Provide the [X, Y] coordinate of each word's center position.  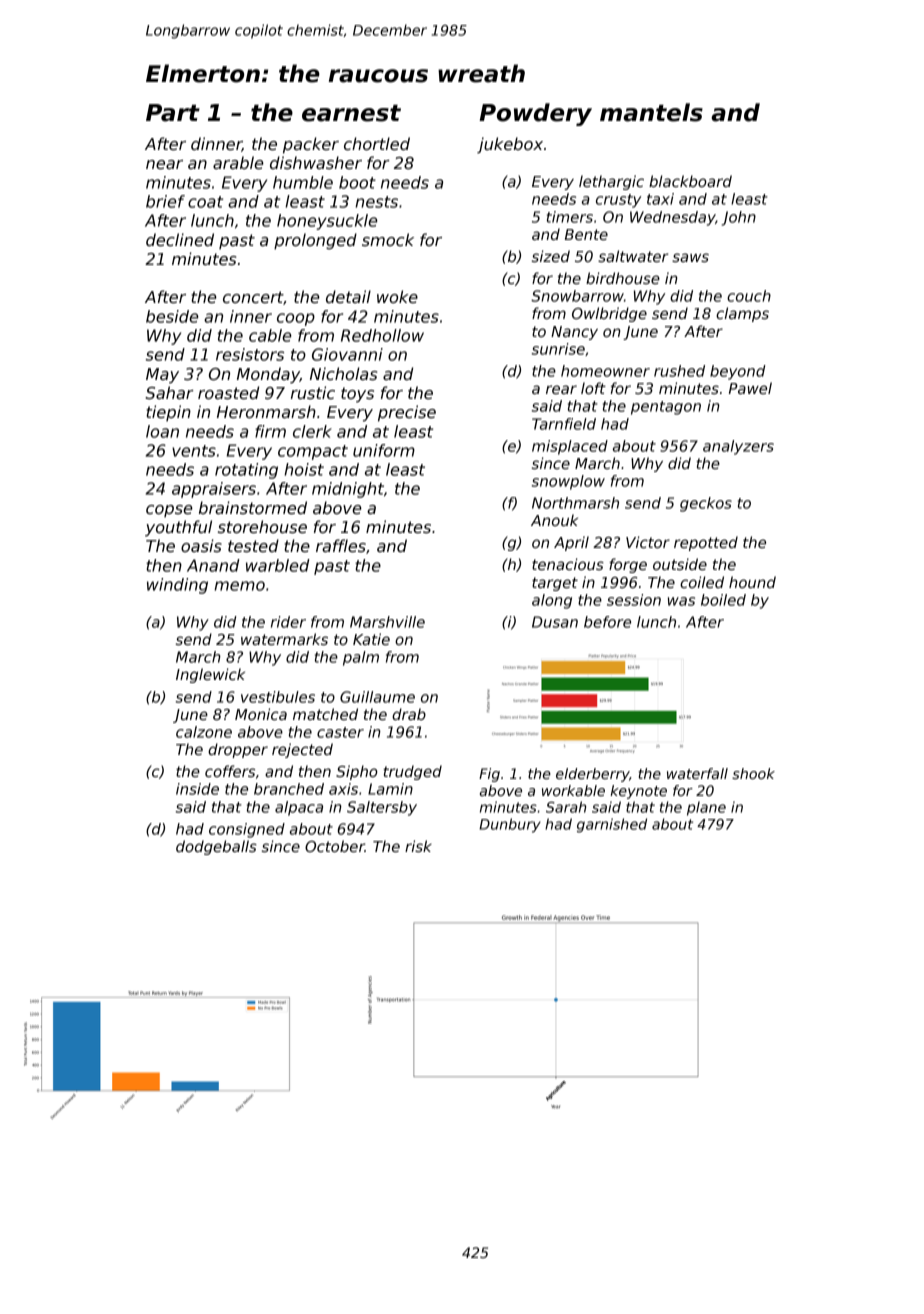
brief [165, 201]
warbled [278, 565]
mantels [651, 112]
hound [752, 582]
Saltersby [382, 808]
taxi [660, 199]
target [555, 584]
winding [177, 586]
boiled [723, 600]
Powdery [535, 114]
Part [173, 113]
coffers [230, 771]
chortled [377, 144]
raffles [341, 545]
